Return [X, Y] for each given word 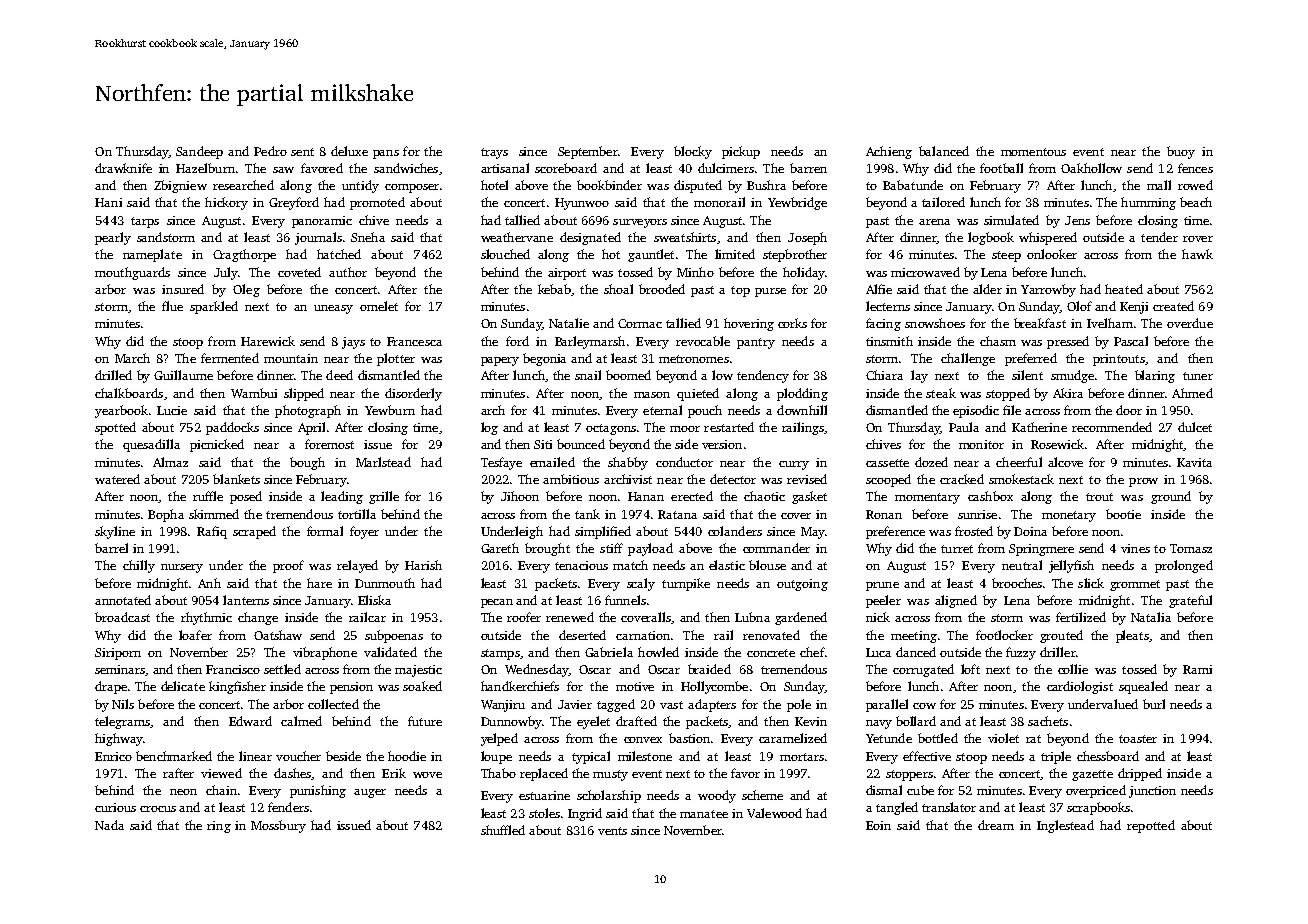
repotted [1151, 826]
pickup [741, 152]
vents [612, 831]
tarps [145, 222]
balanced [944, 151]
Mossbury [278, 826]
